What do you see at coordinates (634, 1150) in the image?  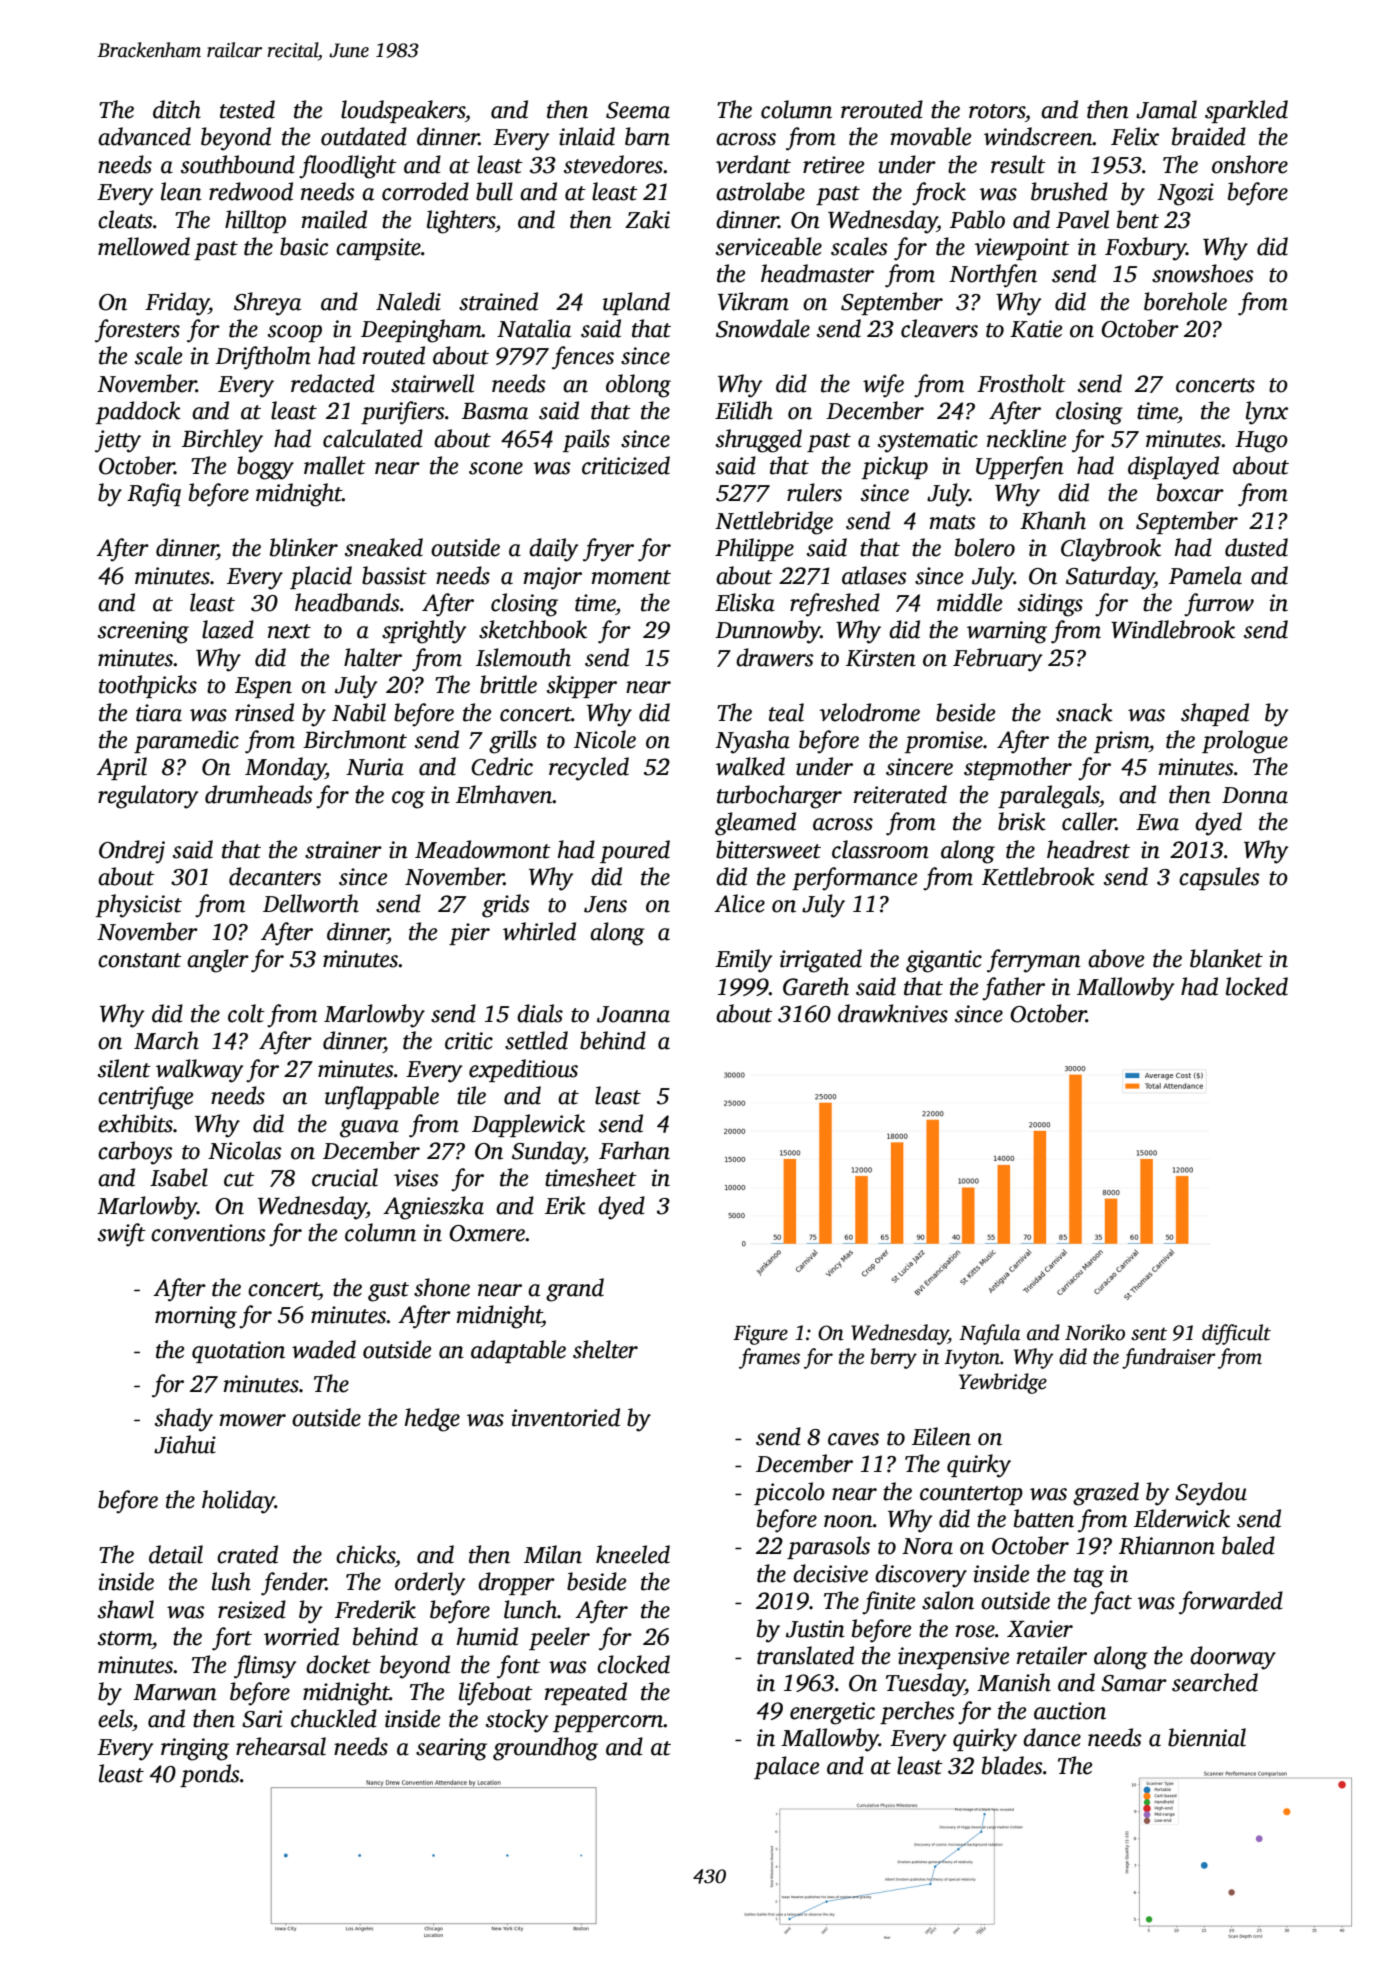 I see `Farhan` at bounding box center [634, 1150].
